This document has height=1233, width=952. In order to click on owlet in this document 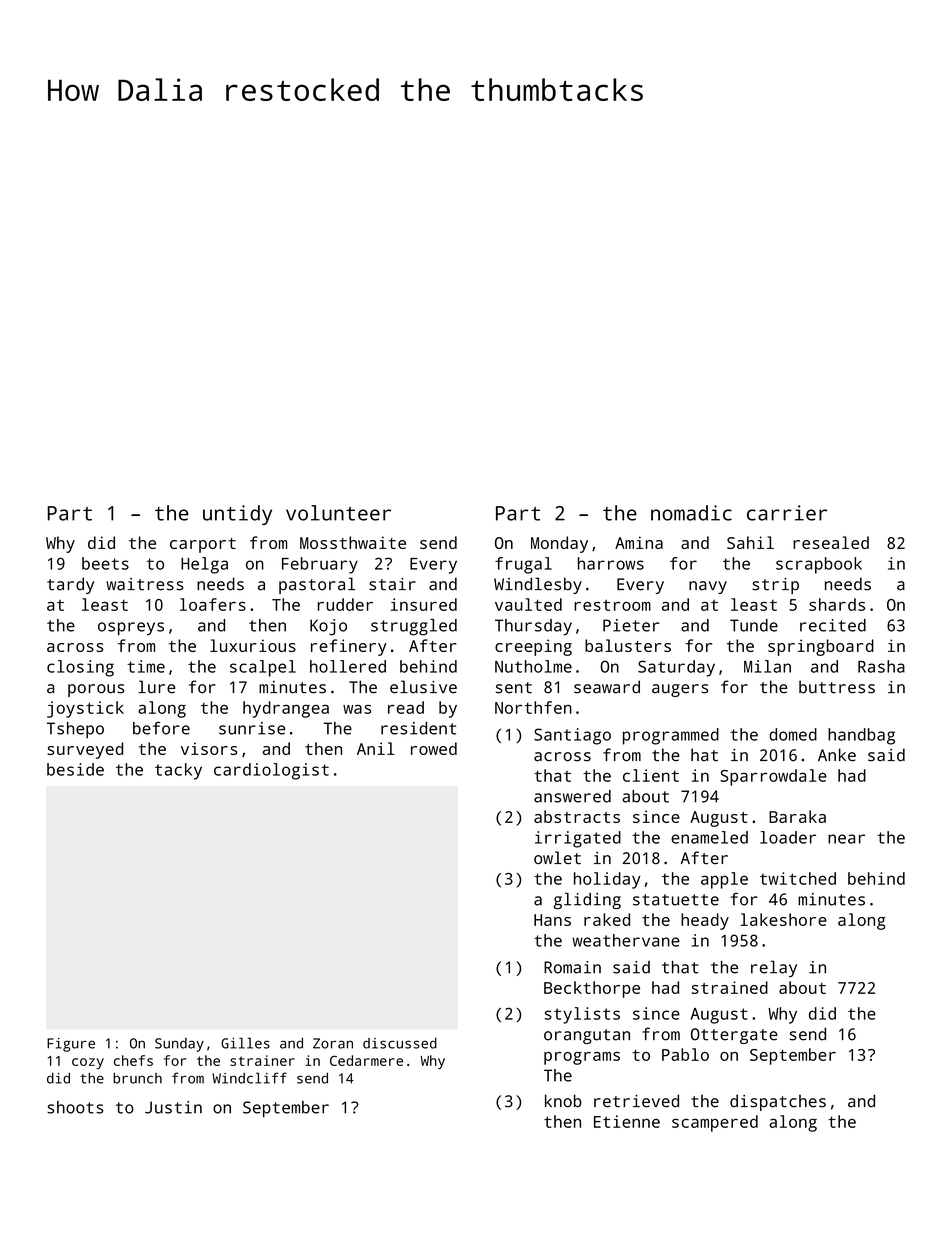, I will do `click(557, 858)`.
